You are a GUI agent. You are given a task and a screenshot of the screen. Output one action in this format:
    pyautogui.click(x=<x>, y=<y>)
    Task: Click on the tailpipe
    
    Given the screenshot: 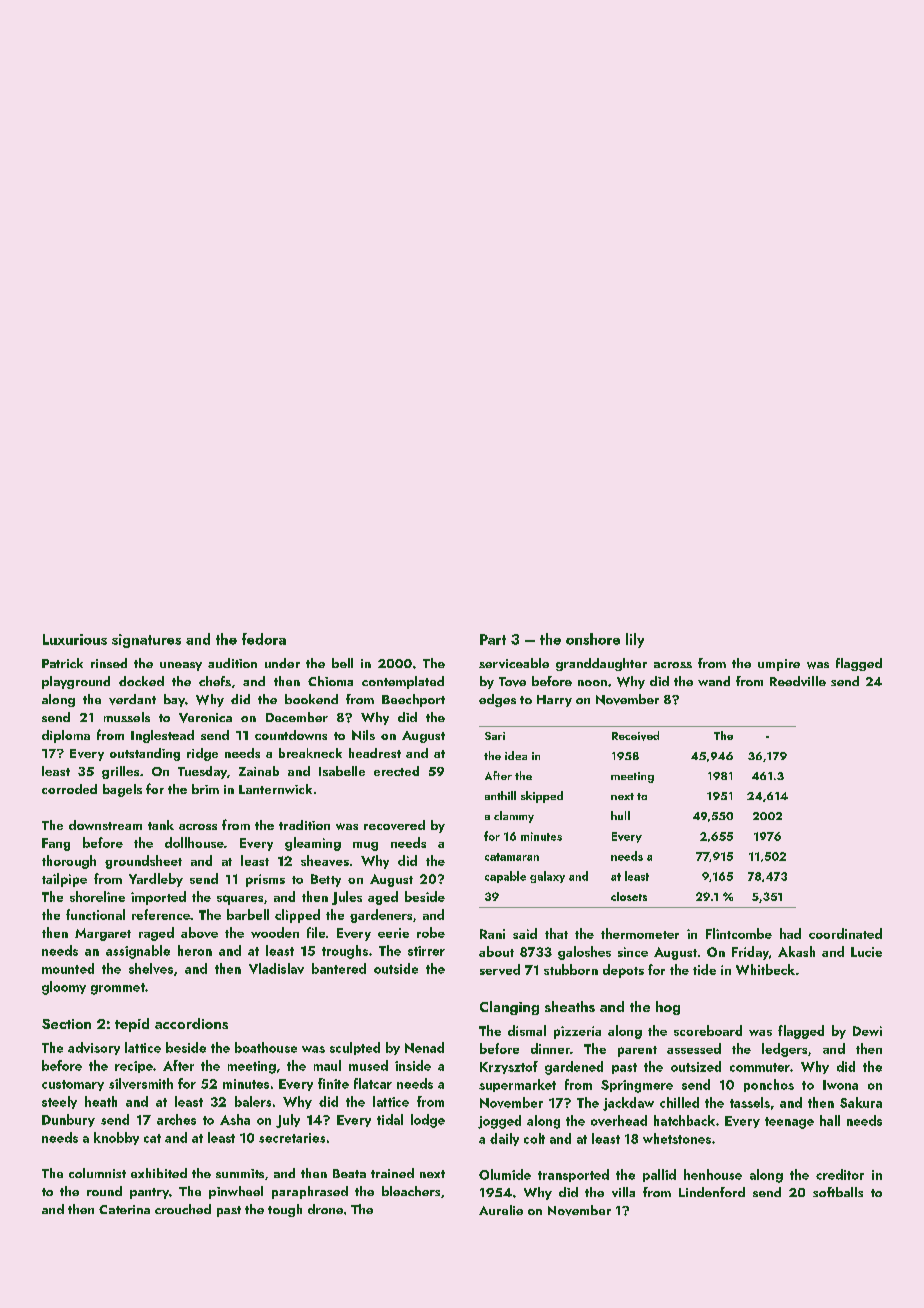 What is the action you would take?
    pyautogui.click(x=64, y=880)
